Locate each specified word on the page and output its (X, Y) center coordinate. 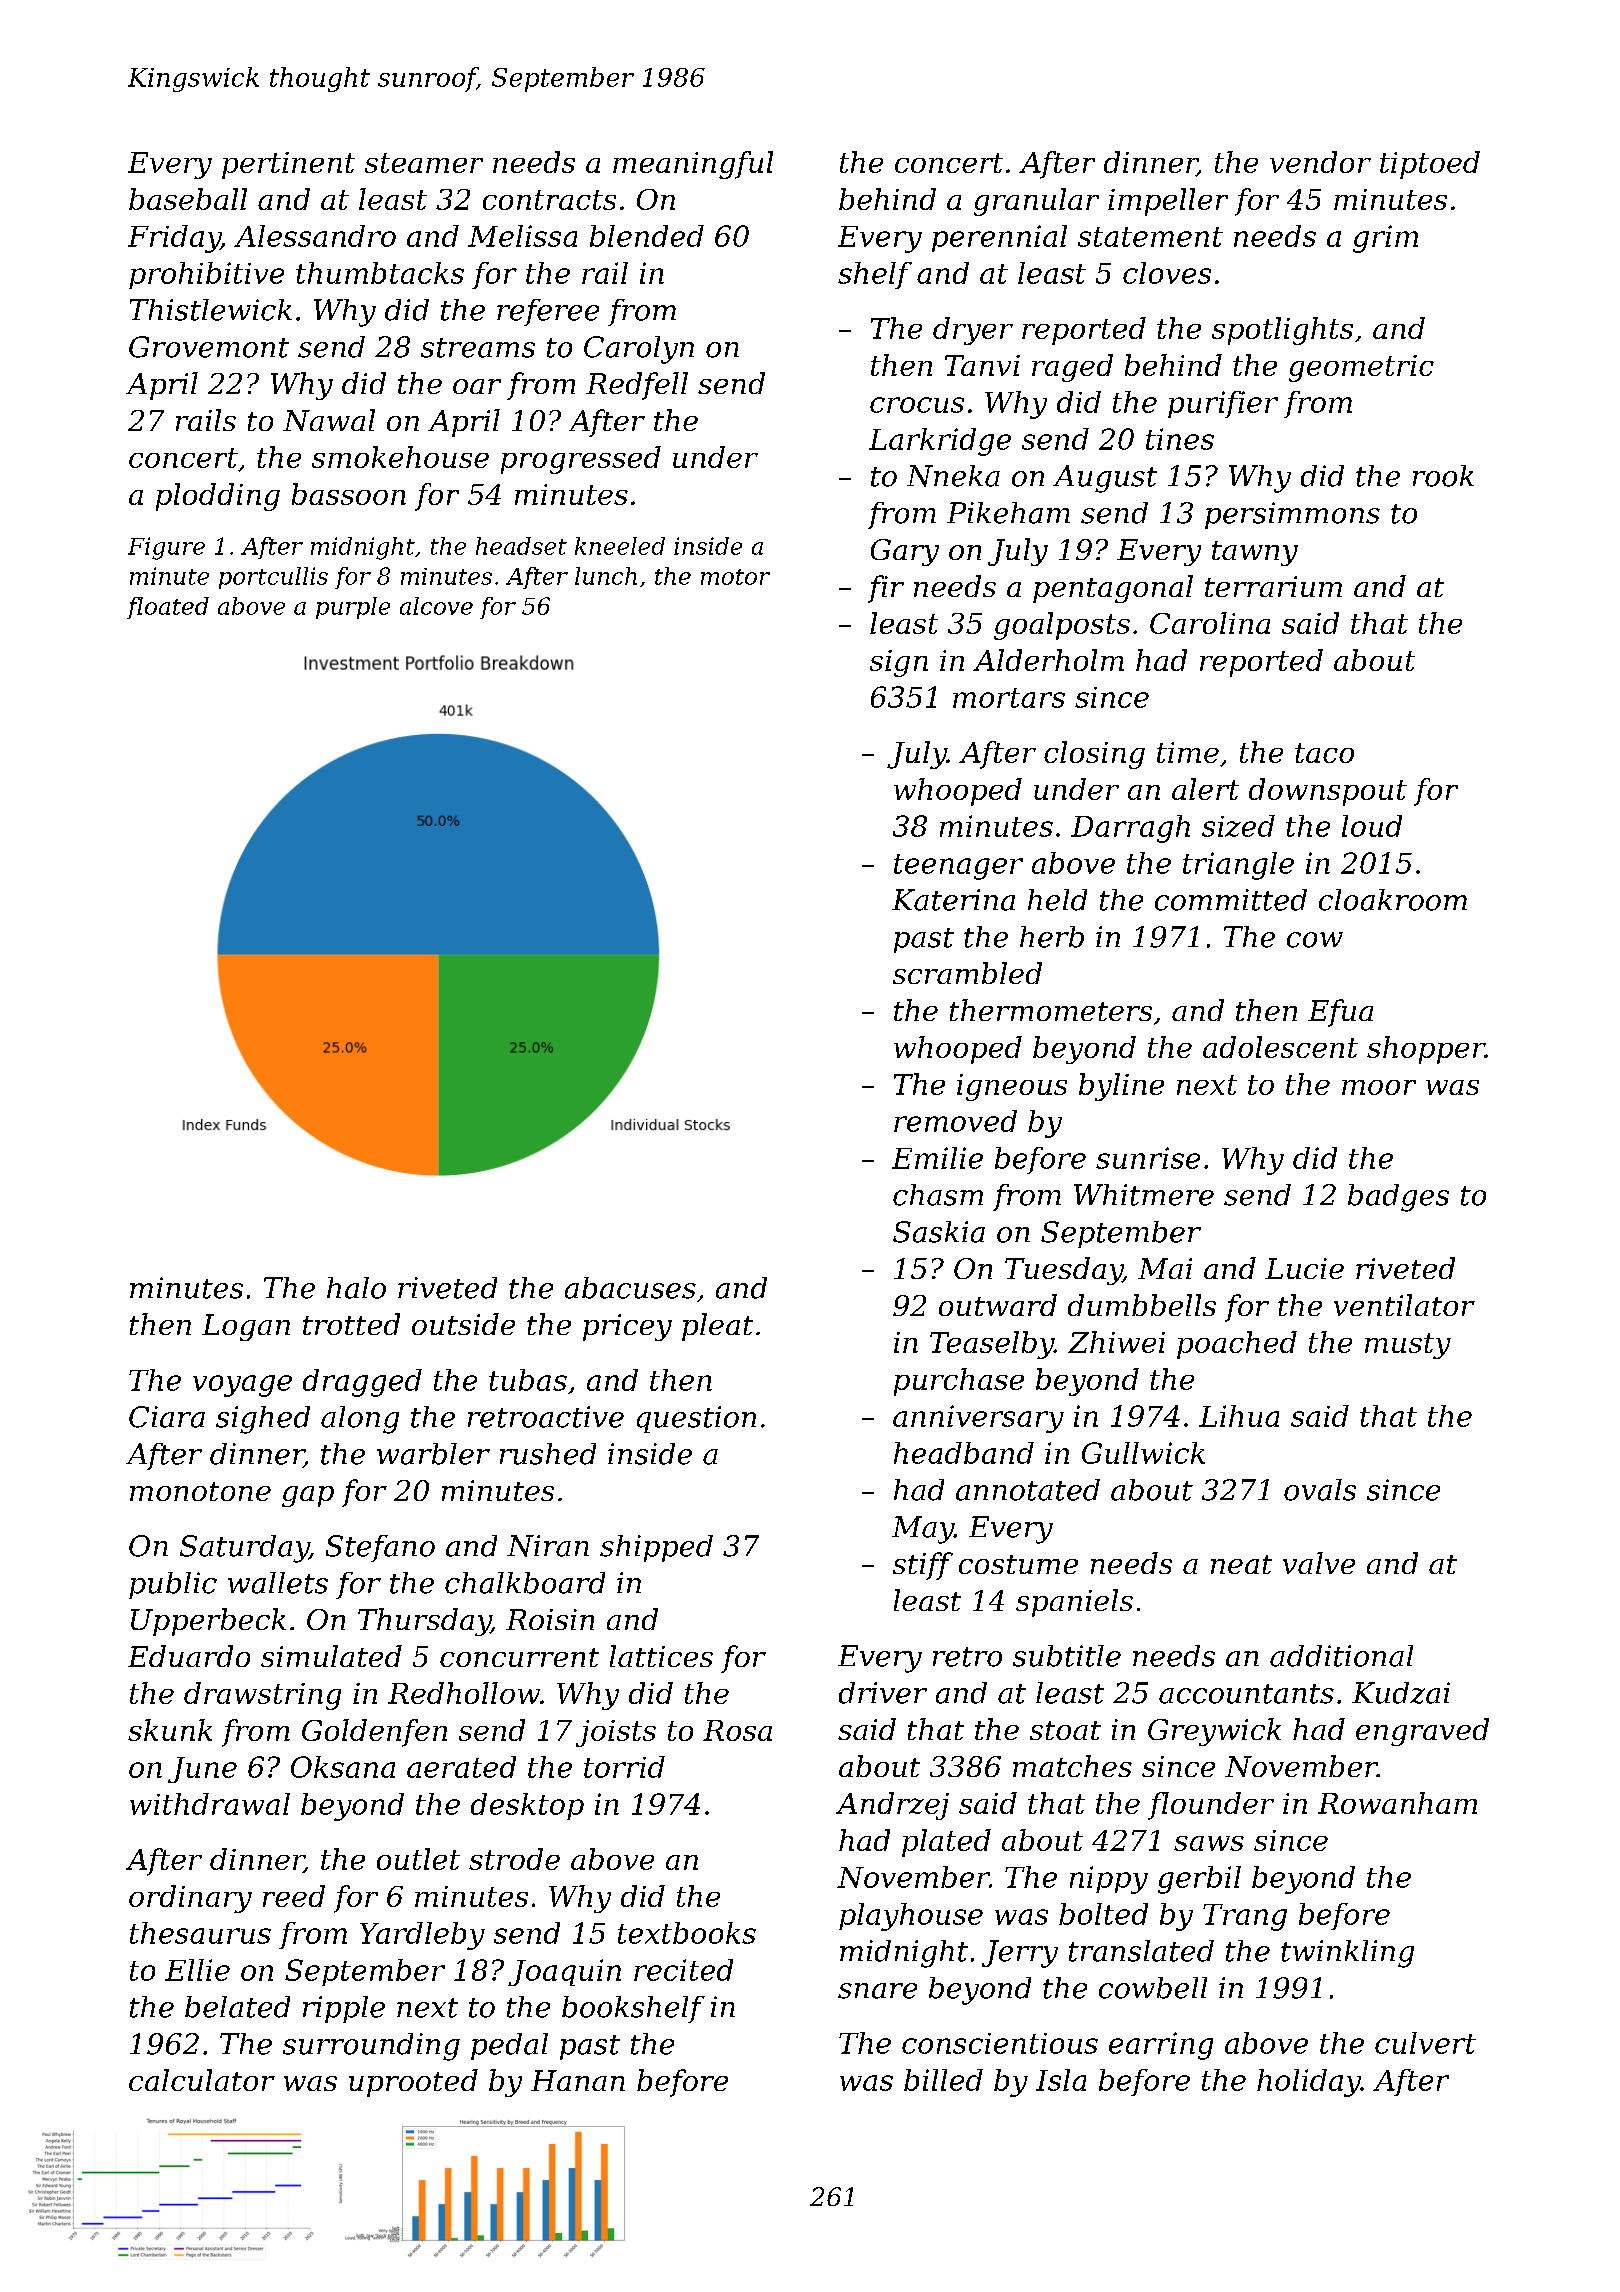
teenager (958, 867)
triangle (1238, 866)
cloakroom (1393, 900)
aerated (461, 1767)
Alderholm (1048, 660)
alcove (436, 606)
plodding (218, 497)
